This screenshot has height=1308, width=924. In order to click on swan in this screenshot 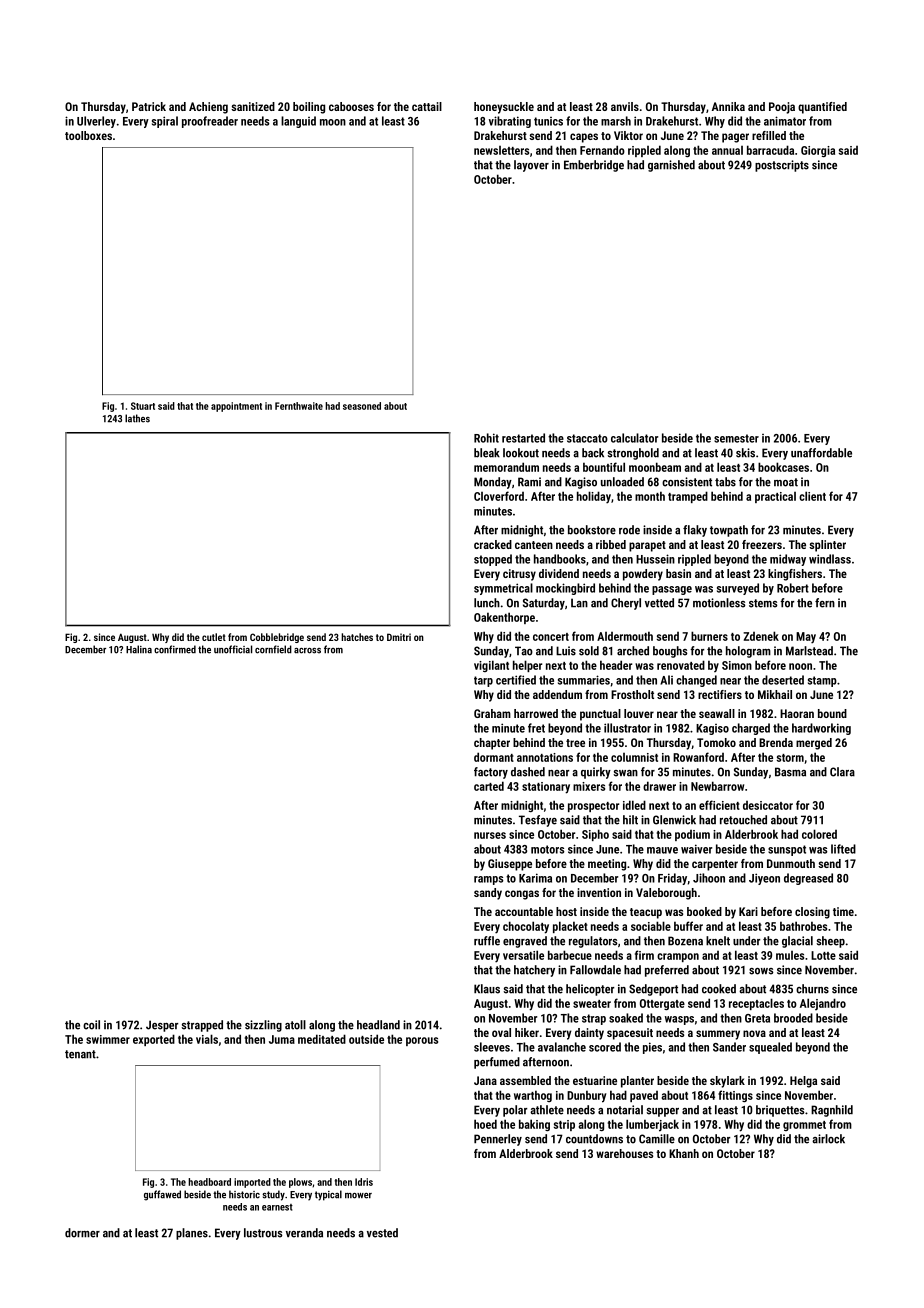, I will do `click(626, 773)`.
